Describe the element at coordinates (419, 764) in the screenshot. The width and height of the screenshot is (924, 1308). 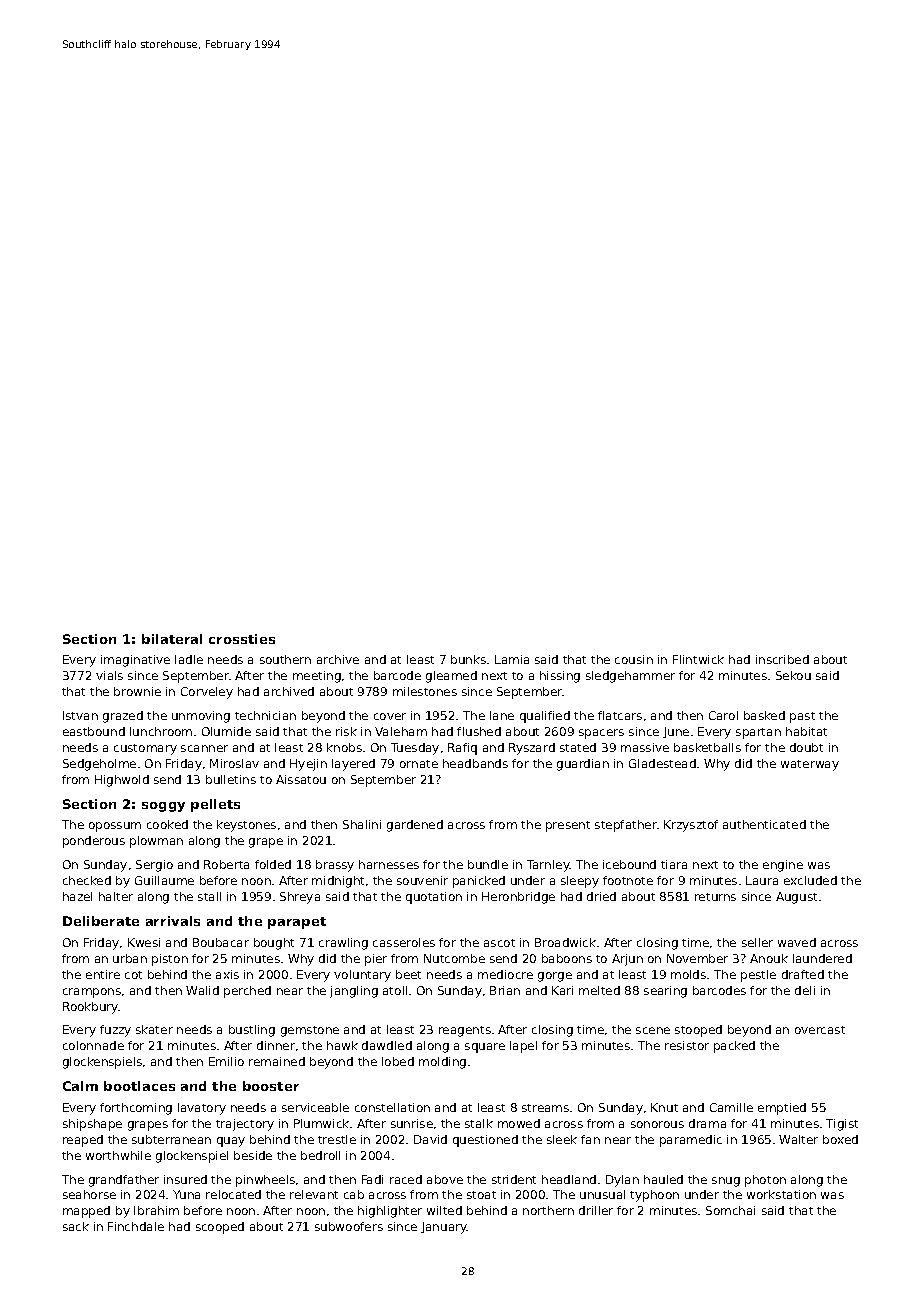
I see `ornate` at that location.
